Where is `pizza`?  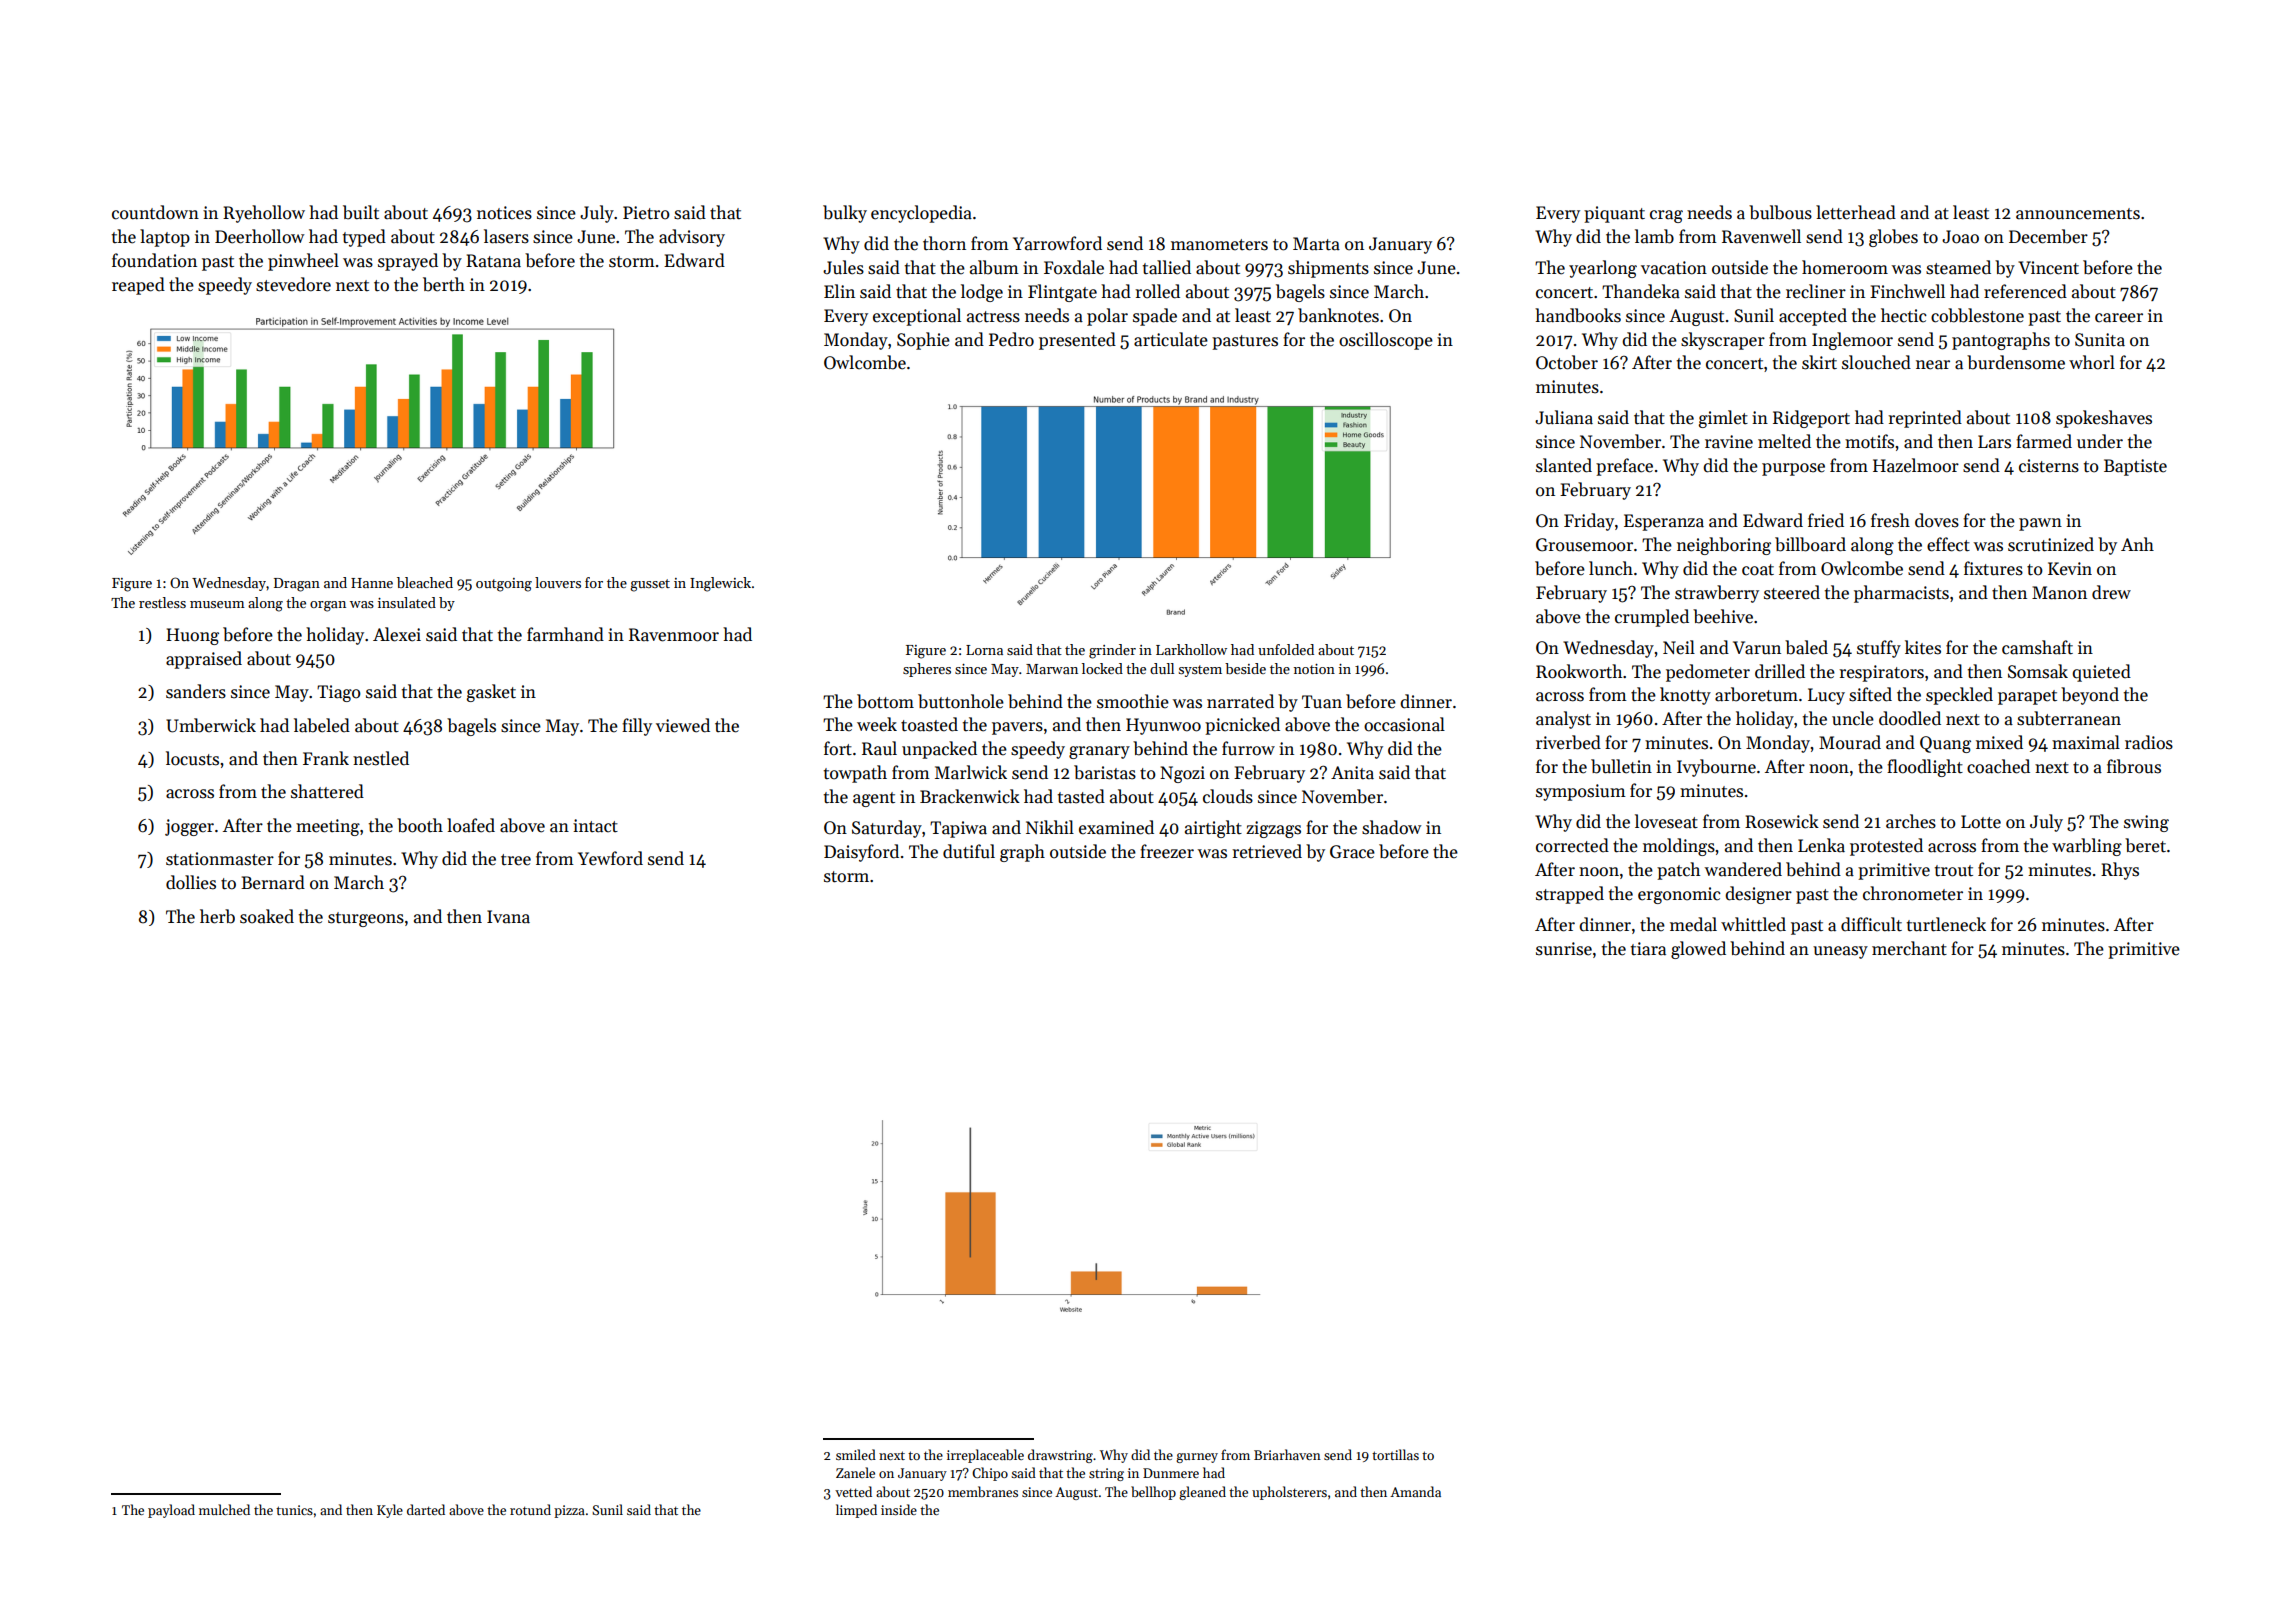
pizza is located at coordinates (569, 1511).
